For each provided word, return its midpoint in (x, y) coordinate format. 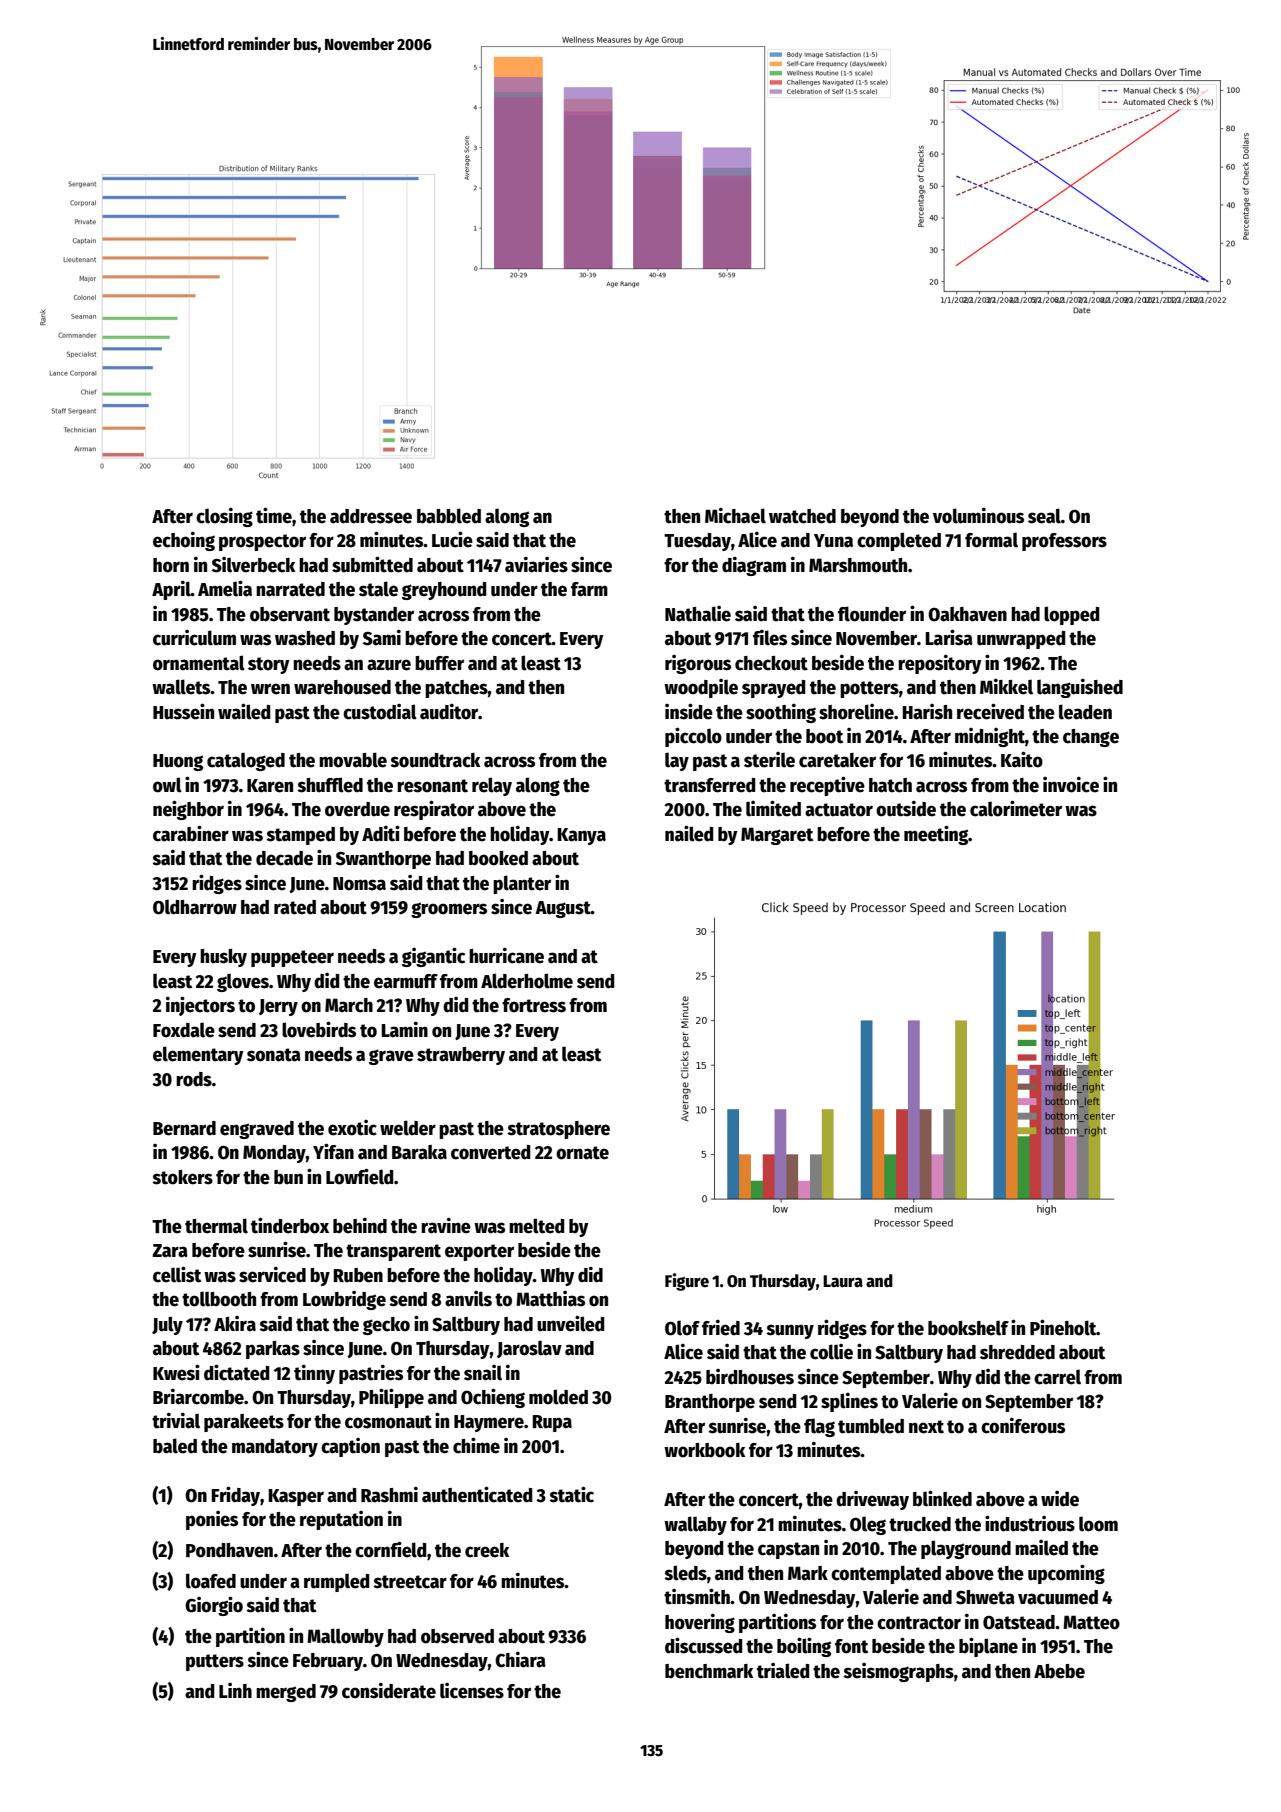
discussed (704, 1645)
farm (589, 589)
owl (167, 785)
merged (286, 1693)
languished (1080, 688)
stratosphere (559, 1130)
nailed (689, 833)
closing (224, 517)
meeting (936, 835)
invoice (1071, 785)
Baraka (419, 1152)
